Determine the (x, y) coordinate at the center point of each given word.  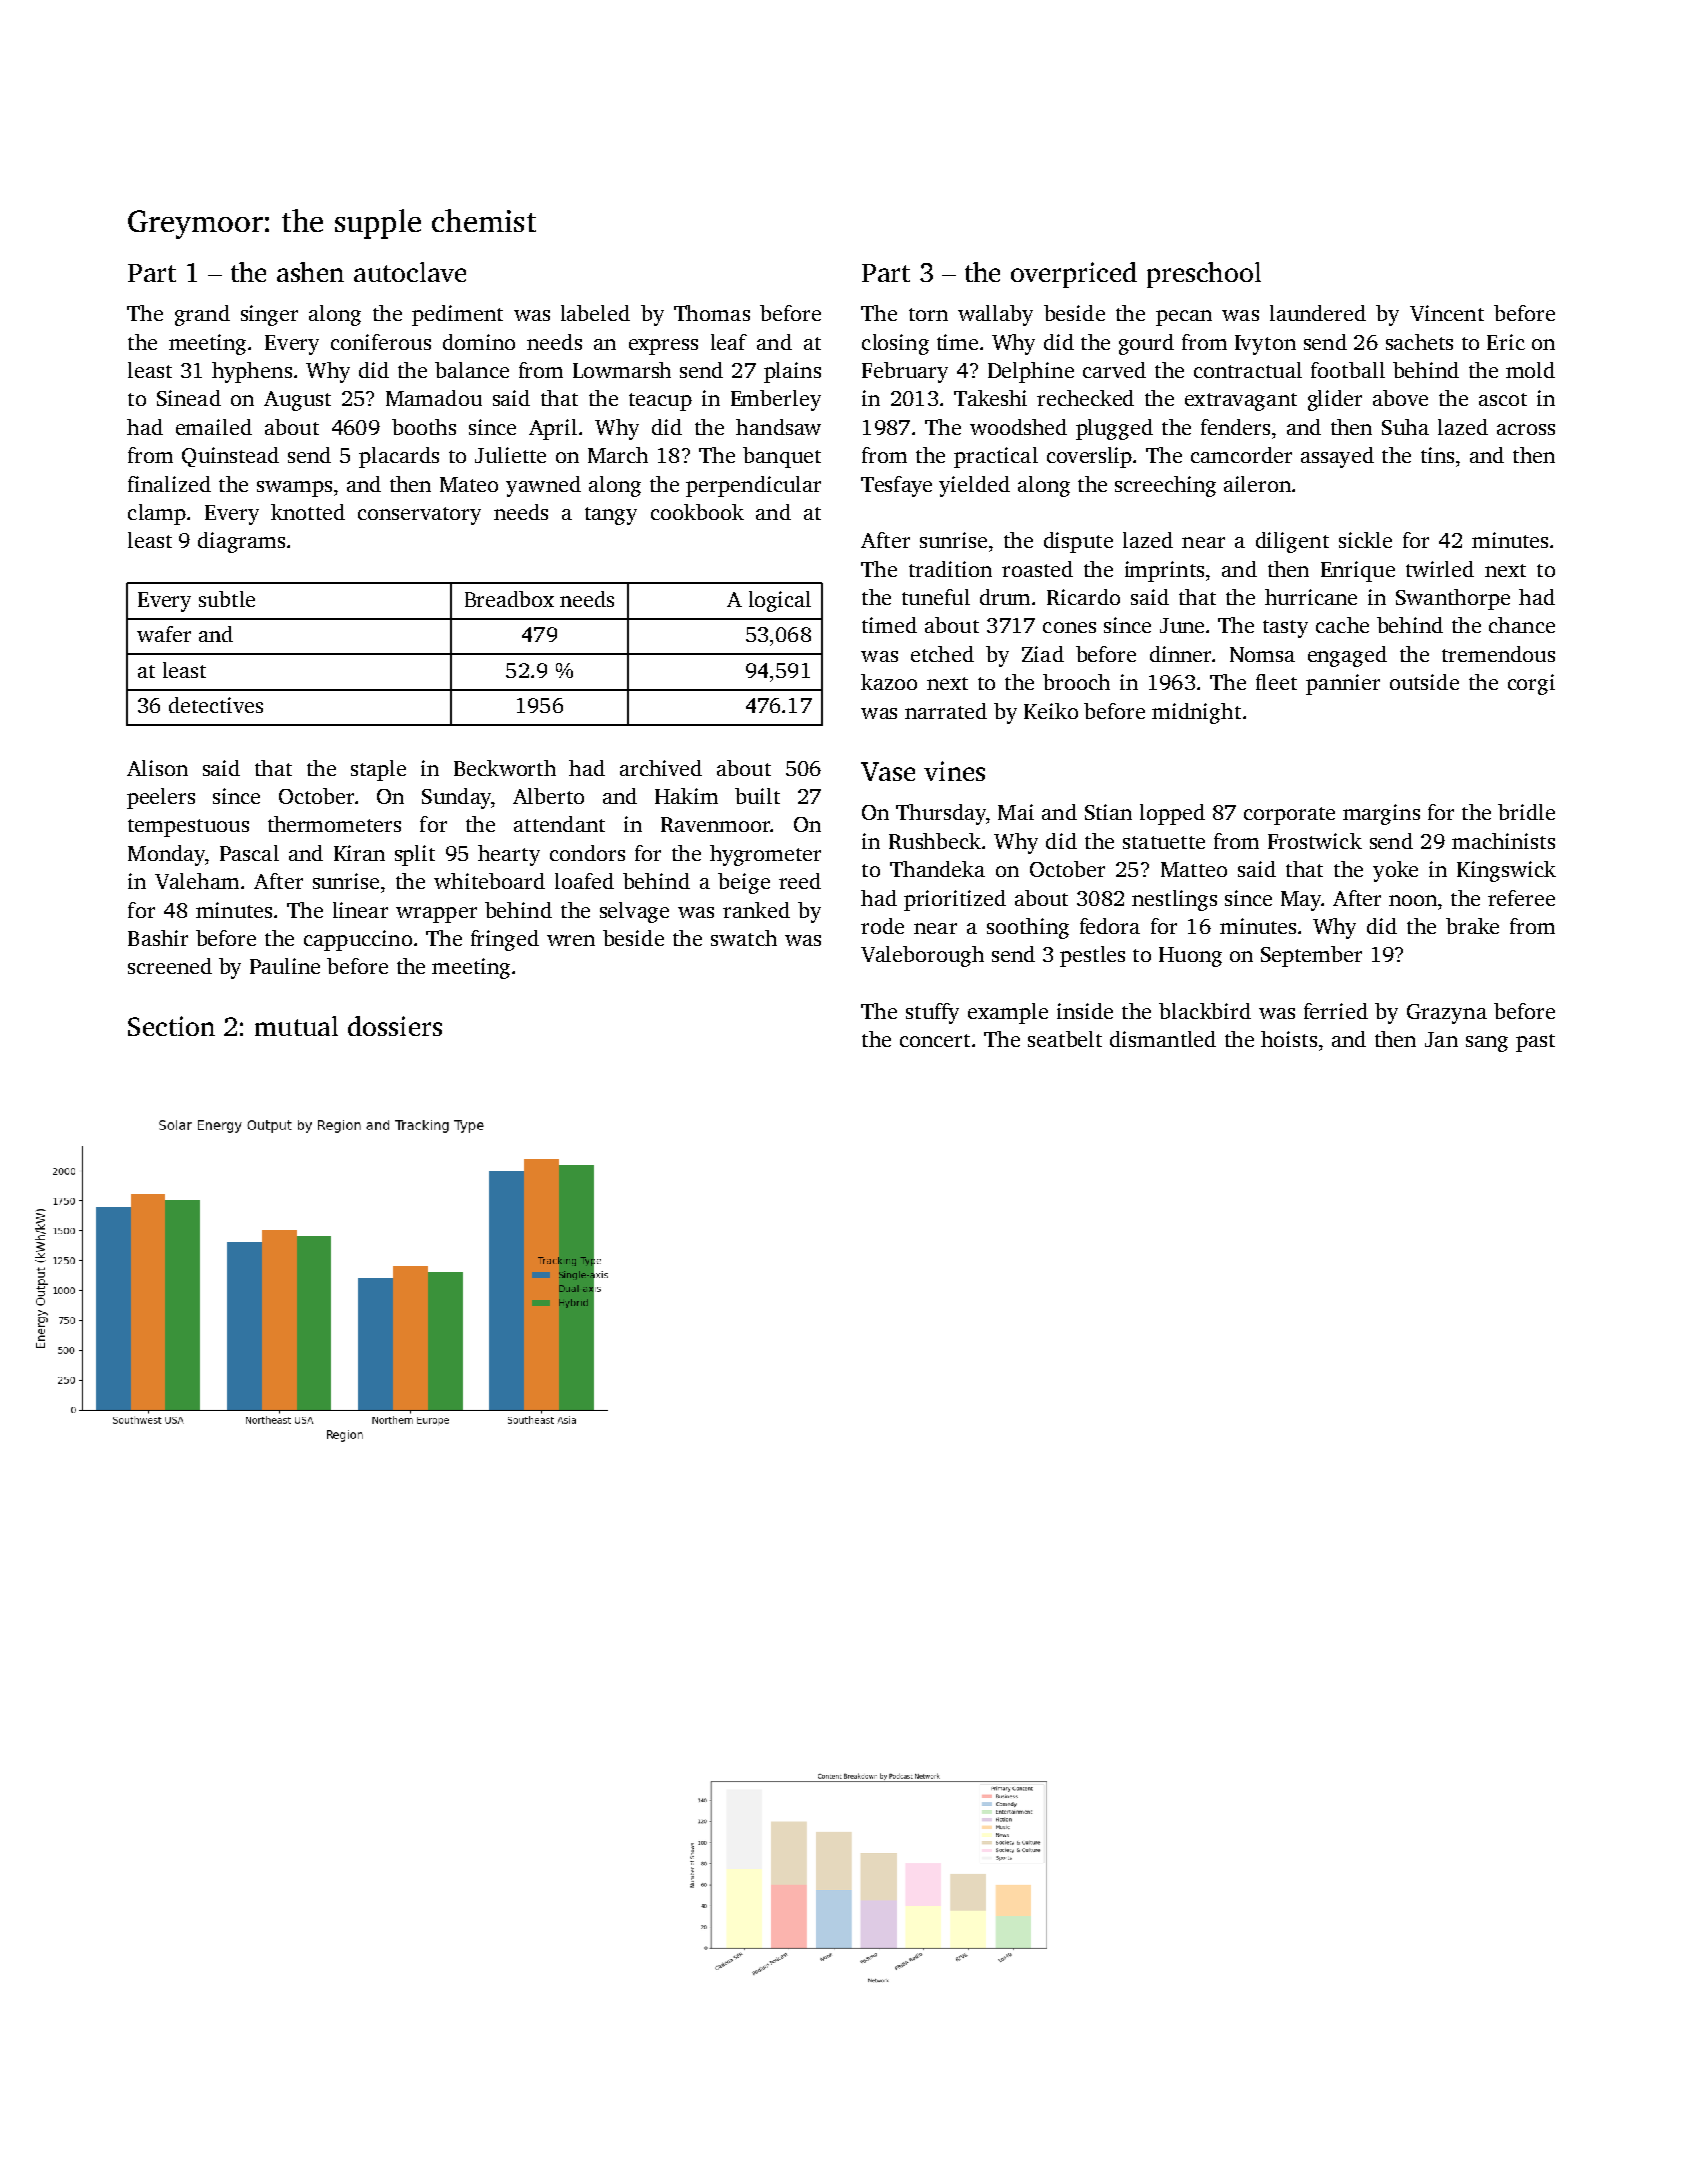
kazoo (889, 682)
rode (882, 926)
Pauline (285, 966)
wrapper (436, 915)
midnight (1196, 713)
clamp (157, 514)
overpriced (1074, 275)
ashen (310, 272)
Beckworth (505, 768)
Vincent (1447, 313)
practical (996, 457)
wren (571, 940)
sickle (1365, 540)
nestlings (1174, 900)
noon (1413, 900)
